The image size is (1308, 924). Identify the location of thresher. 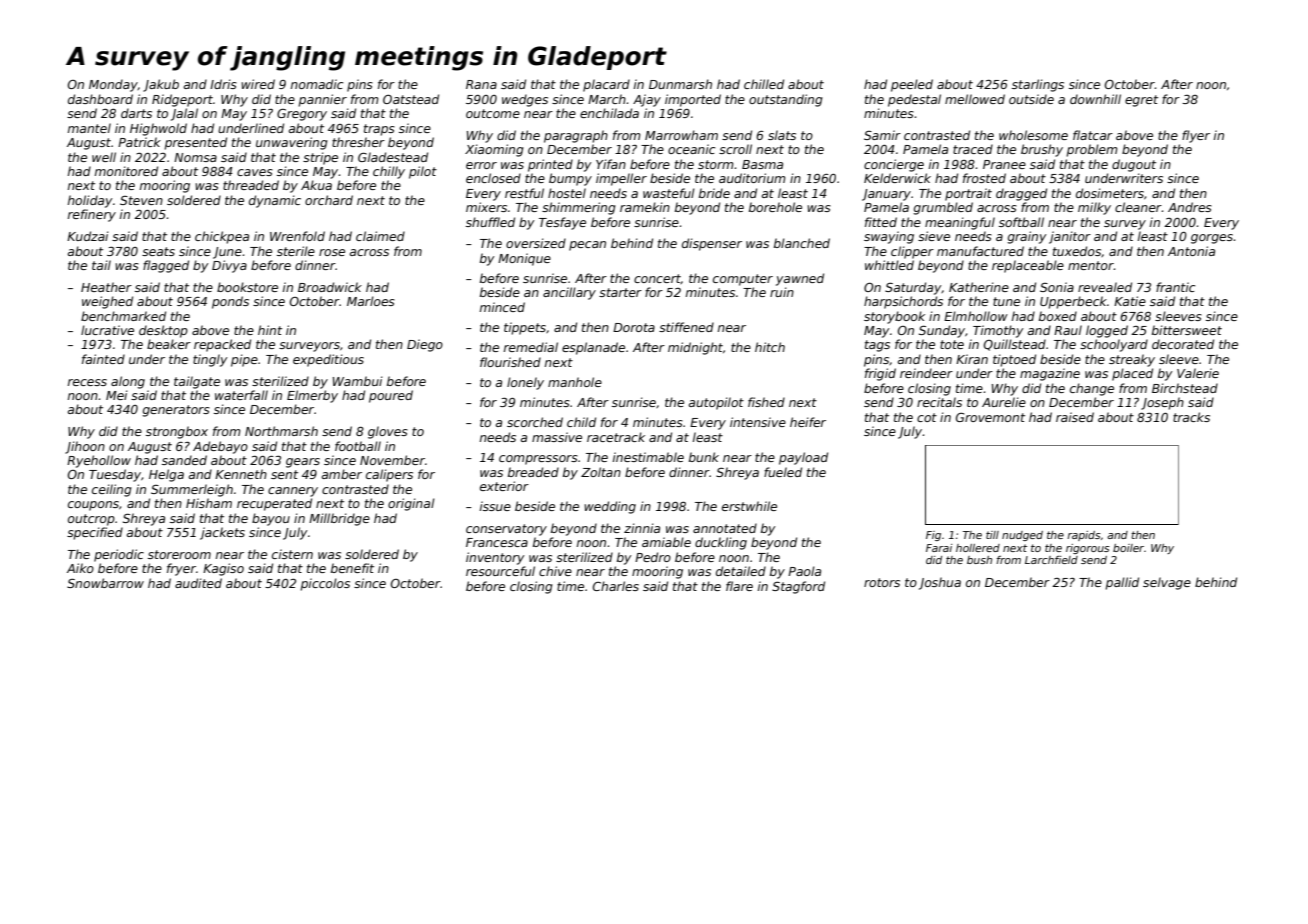
(358, 142).
